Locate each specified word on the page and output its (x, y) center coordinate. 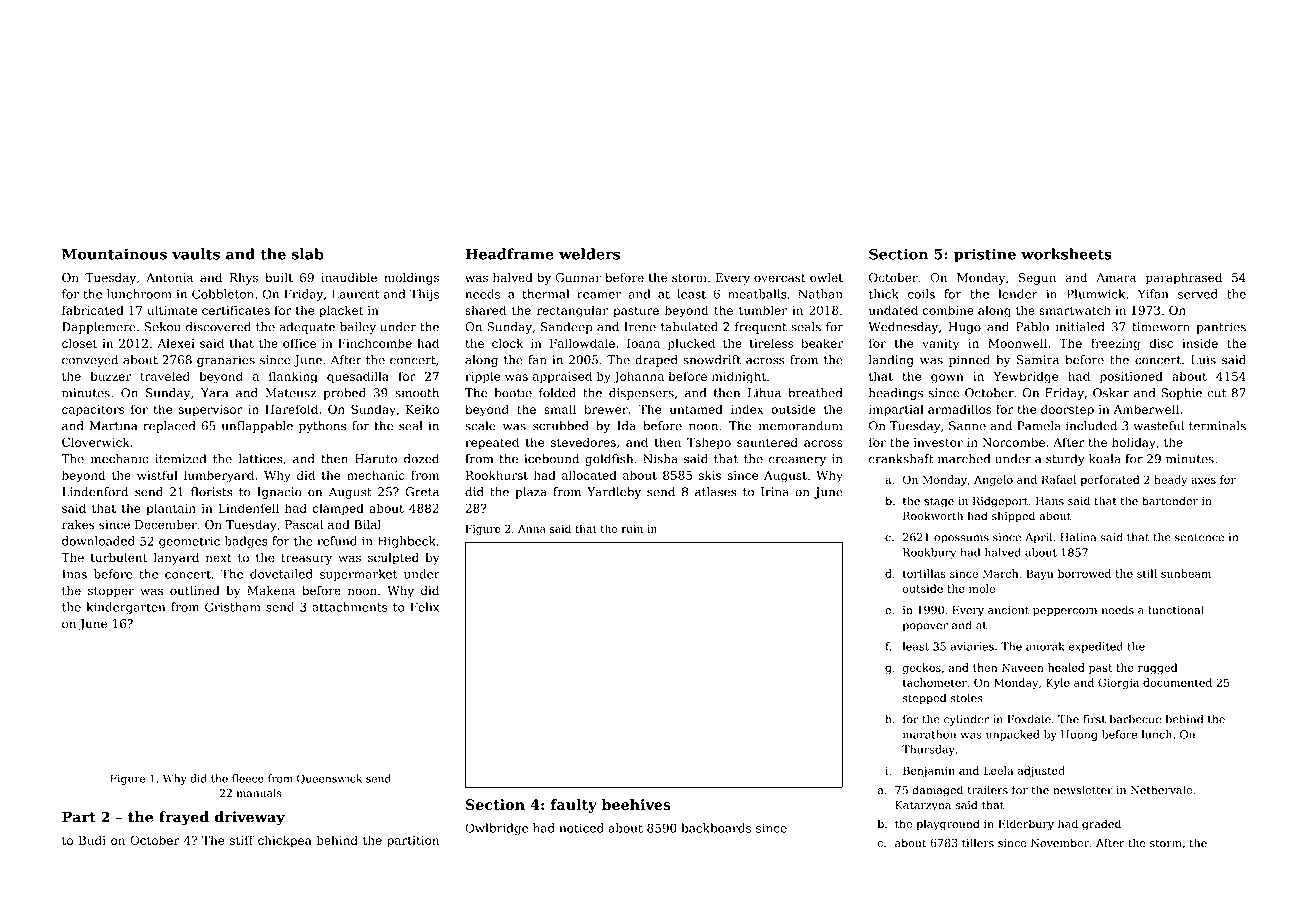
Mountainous (114, 254)
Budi (92, 840)
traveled (165, 376)
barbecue (1135, 719)
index (747, 409)
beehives (636, 804)
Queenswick (329, 779)
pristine (985, 255)
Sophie (1181, 394)
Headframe (509, 254)
